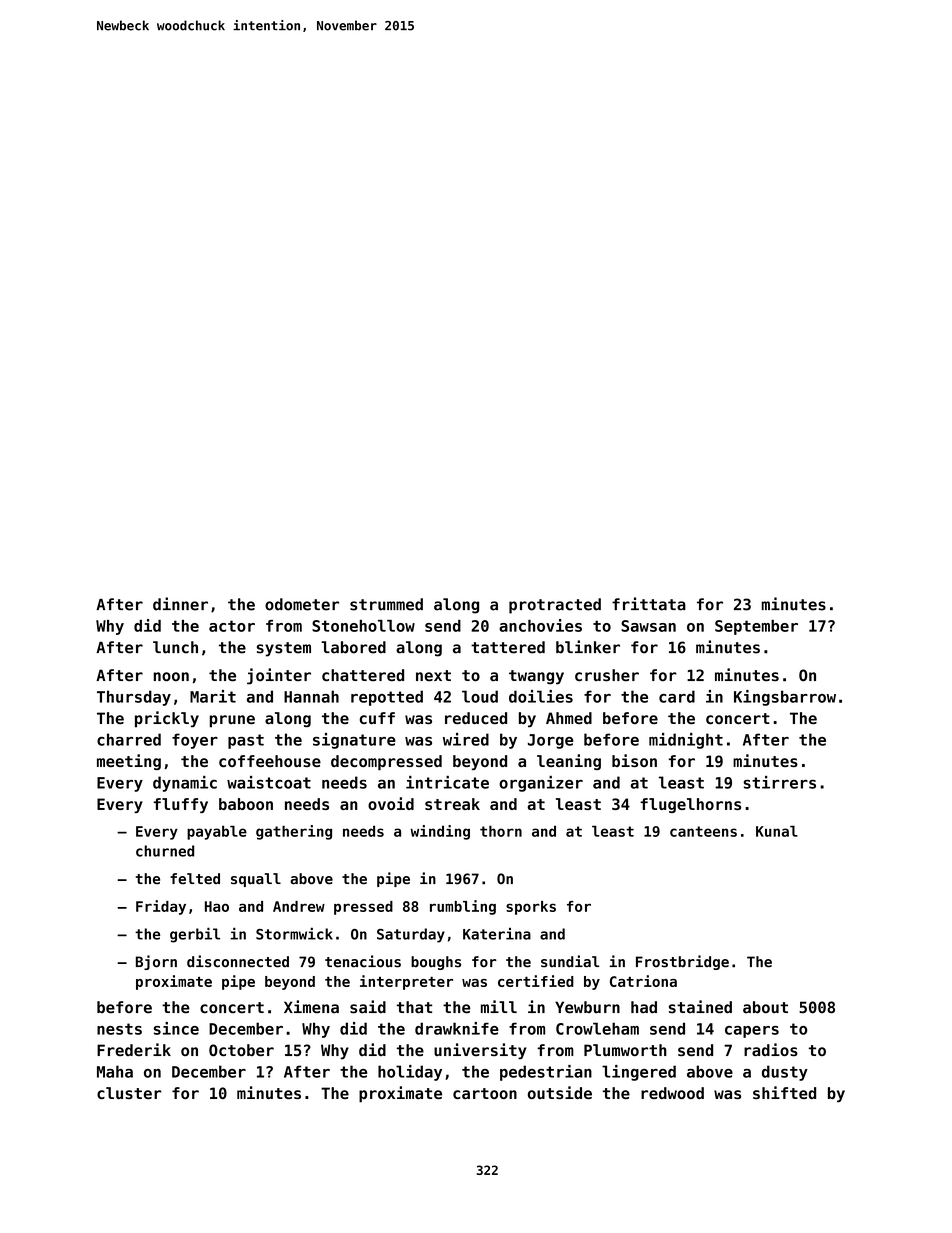 This screenshot has width=952, height=1233. I want to click on Ahmed, so click(569, 718).
